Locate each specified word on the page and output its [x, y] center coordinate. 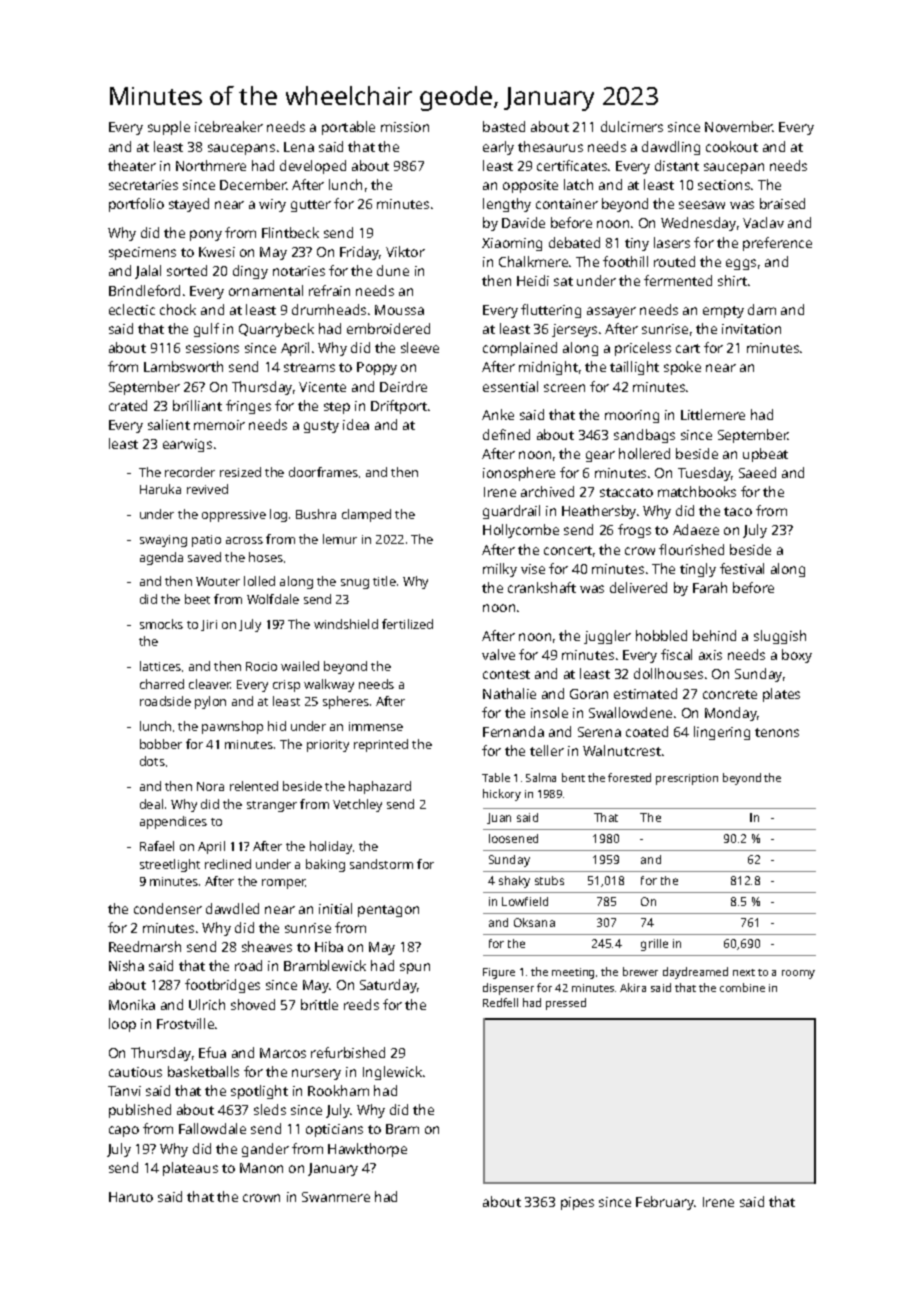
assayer [611, 312]
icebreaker [229, 126]
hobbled [661, 635]
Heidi [533, 280]
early [498, 148]
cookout [732, 146]
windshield [346, 624]
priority [328, 746]
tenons [777, 732]
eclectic [132, 309]
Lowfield [525, 901]
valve [498, 654]
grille [654, 945]
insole [549, 712]
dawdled [232, 908]
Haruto [131, 1197]
